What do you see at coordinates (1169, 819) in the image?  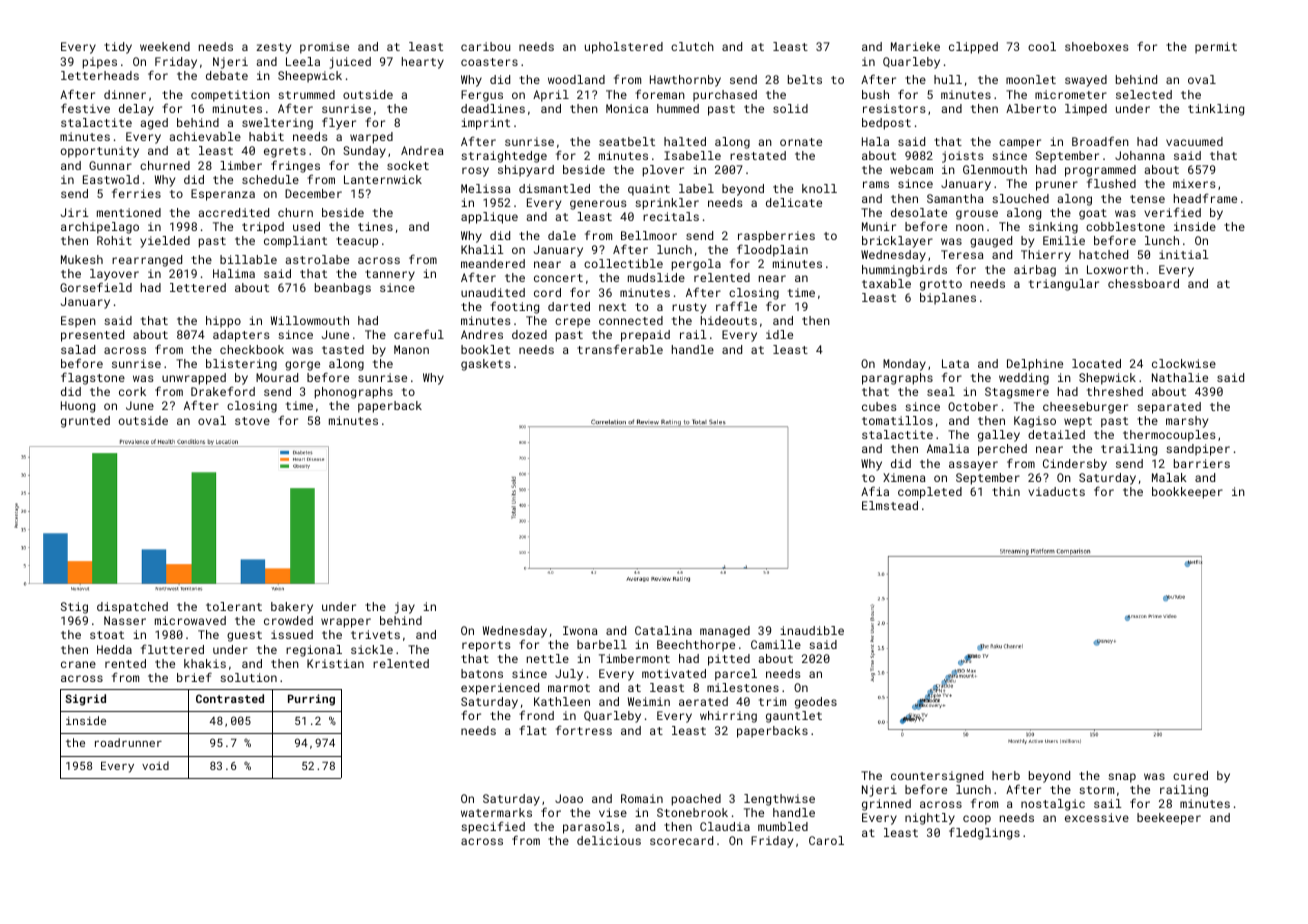 I see `beekeeper` at bounding box center [1169, 819].
